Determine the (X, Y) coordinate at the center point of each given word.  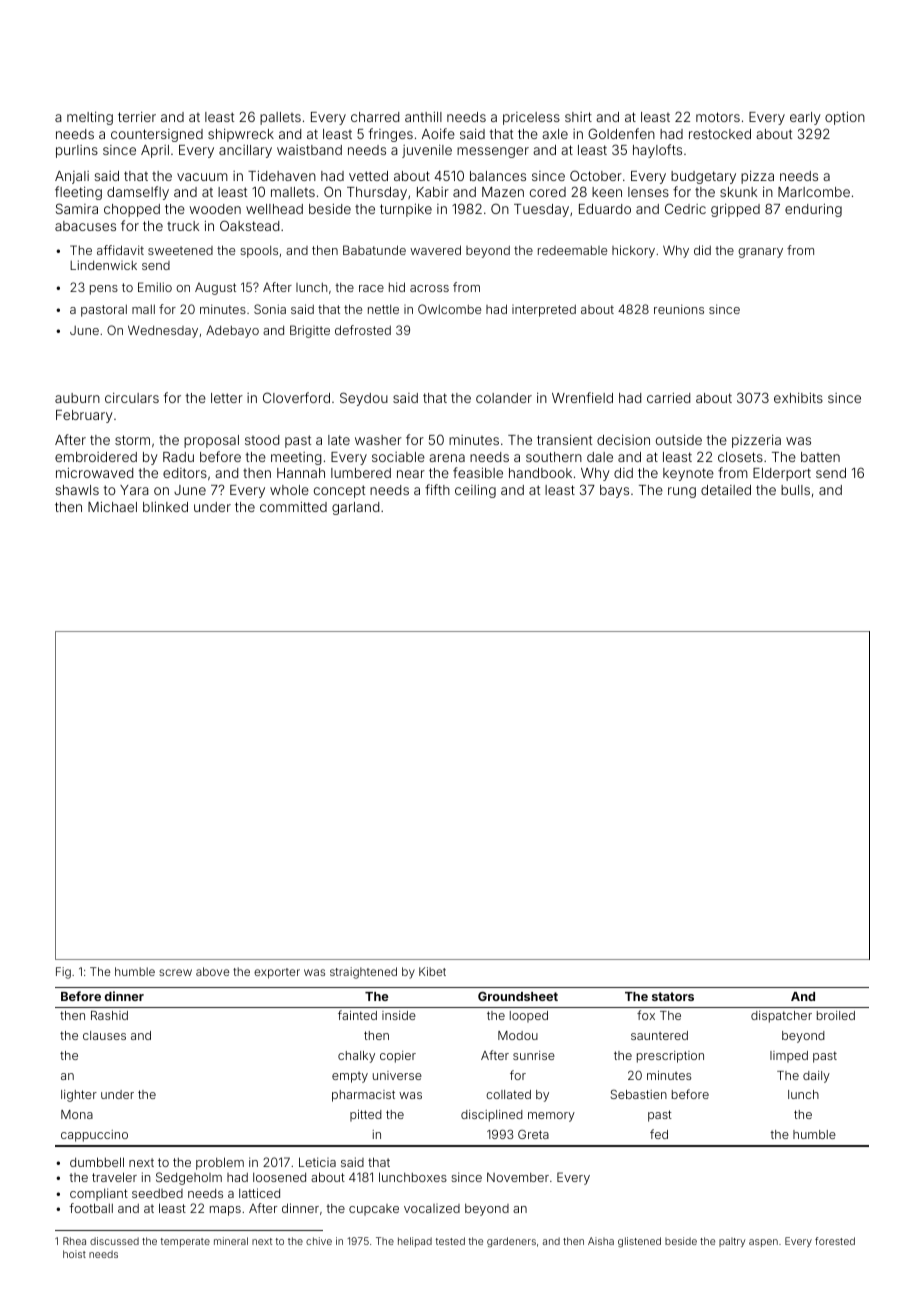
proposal (211, 441)
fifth (437, 489)
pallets (280, 118)
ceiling (475, 491)
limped (789, 1057)
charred (375, 117)
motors (718, 117)
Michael (112, 506)
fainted (357, 1015)
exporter (277, 973)
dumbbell (97, 1162)
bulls (795, 490)
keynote (688, 474)
